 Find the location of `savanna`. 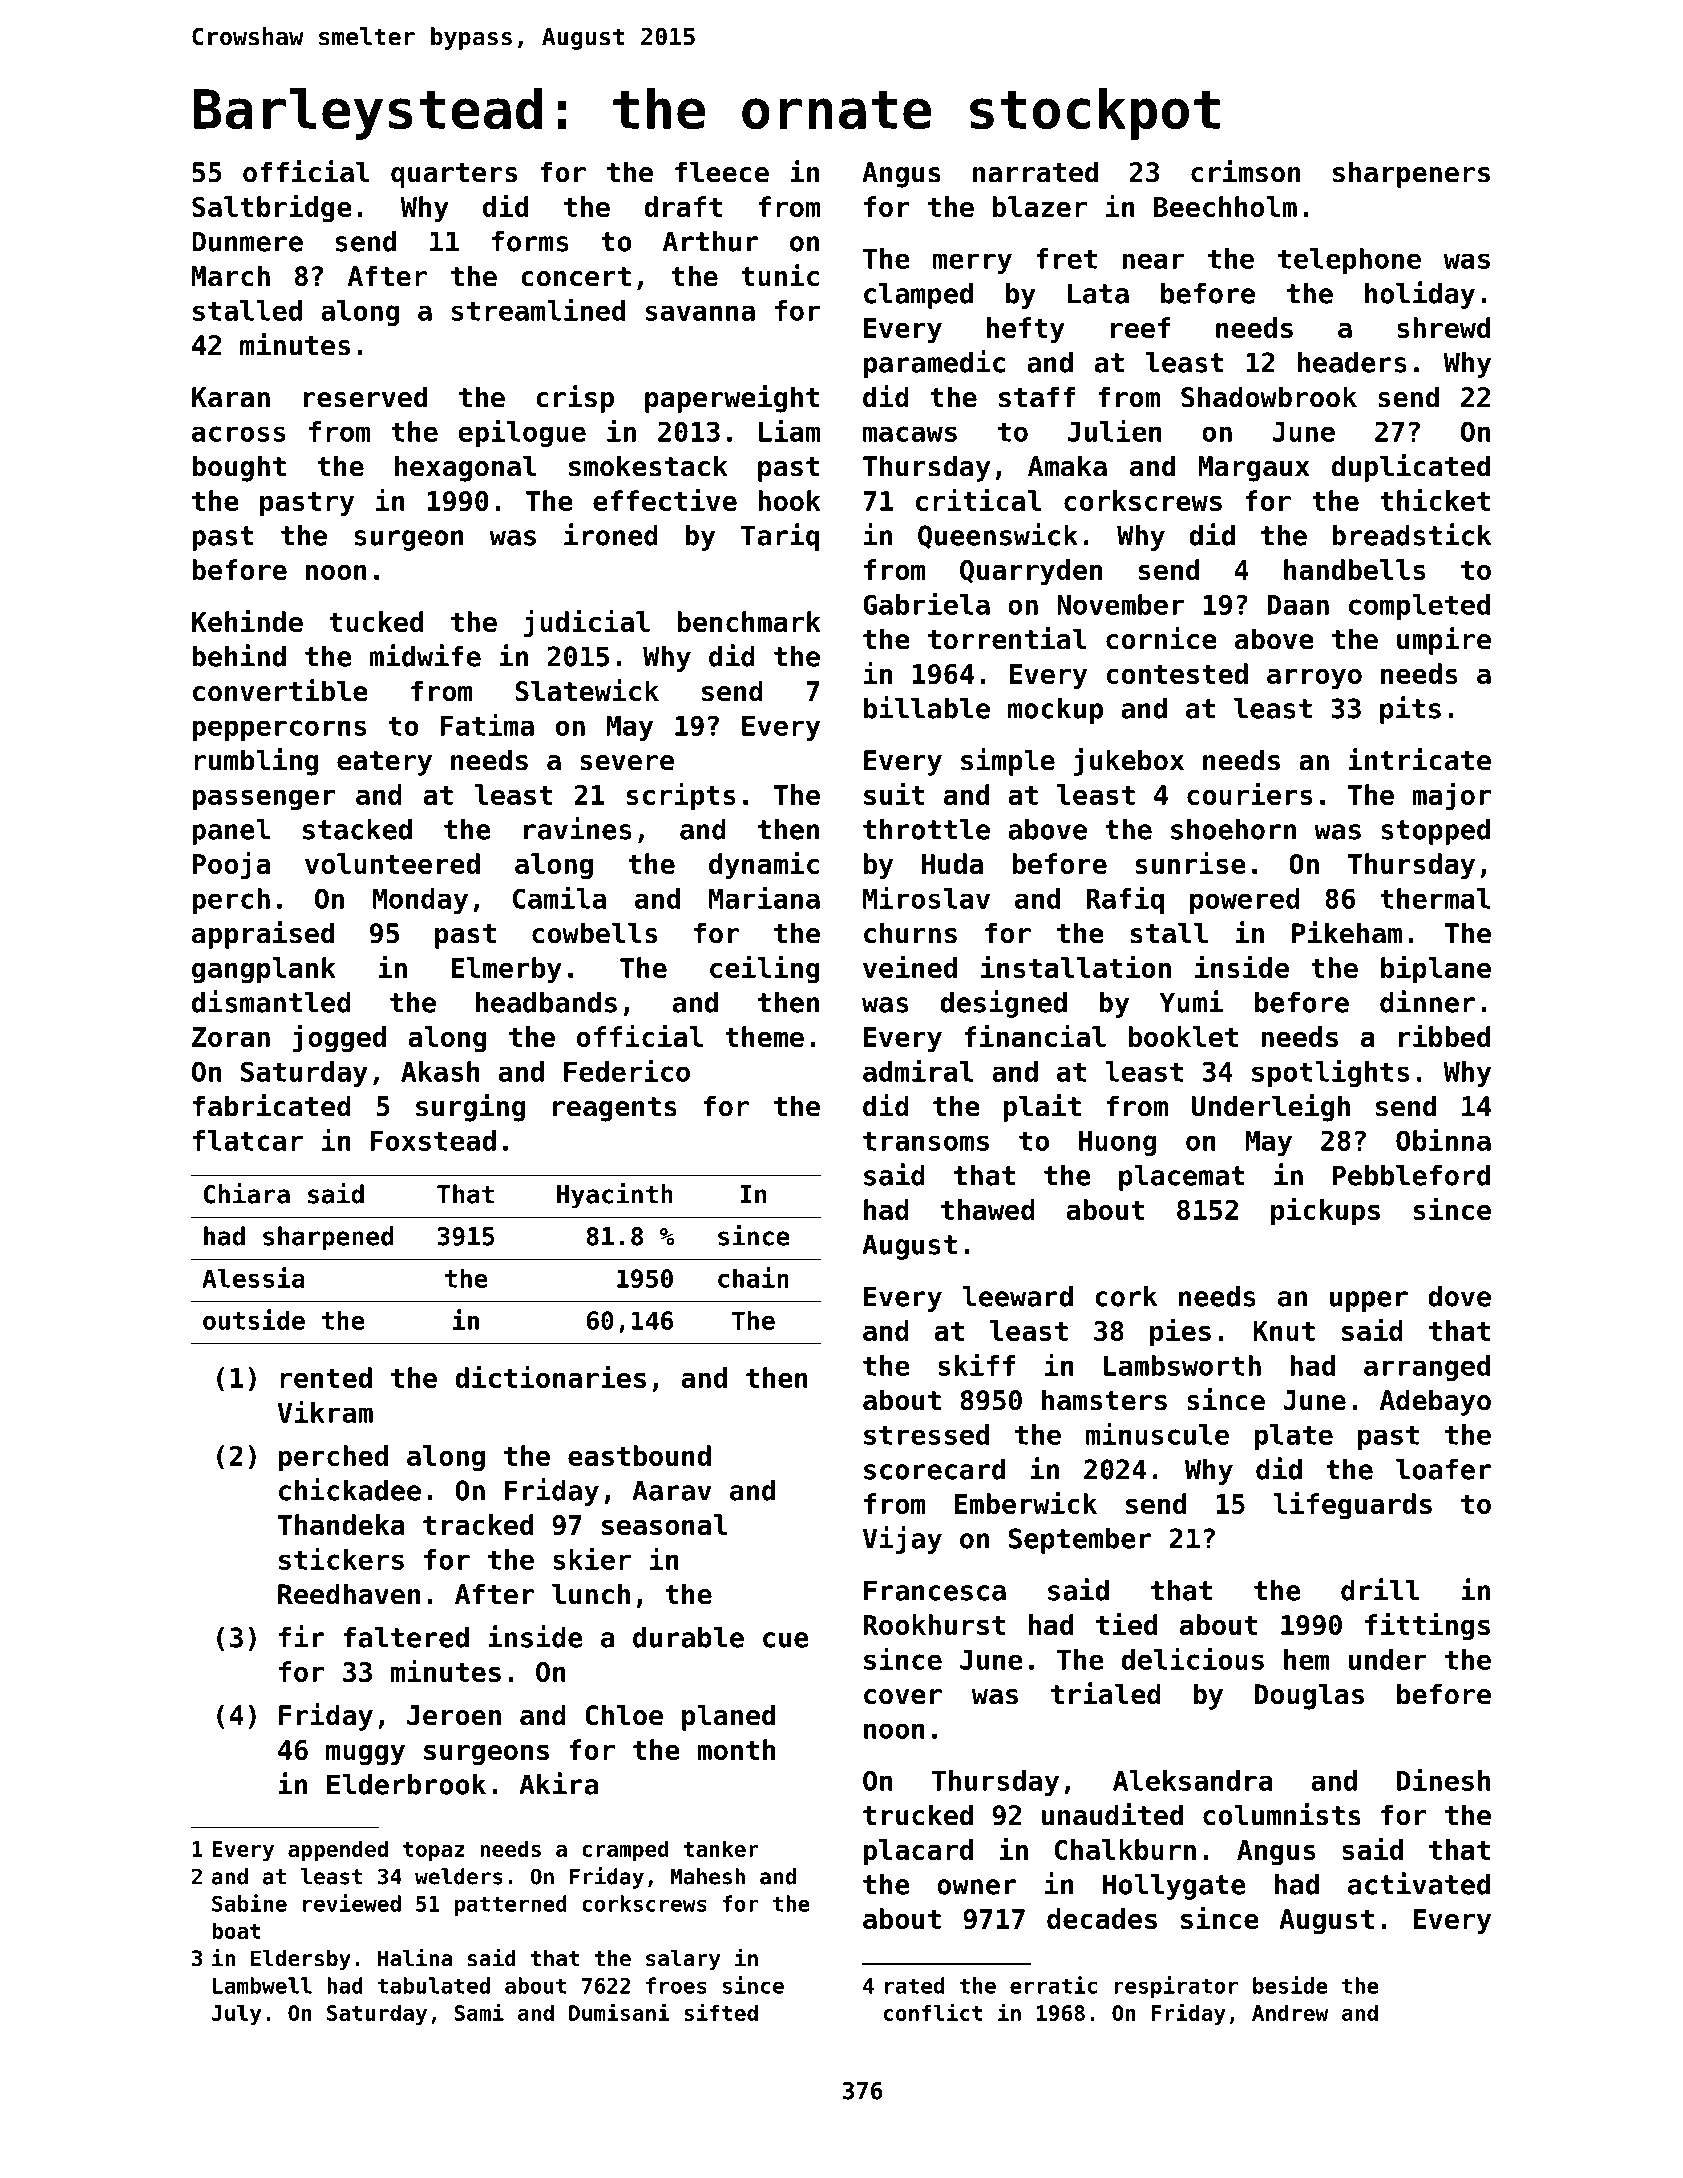

savanna is located at coordinates (700, 313).
